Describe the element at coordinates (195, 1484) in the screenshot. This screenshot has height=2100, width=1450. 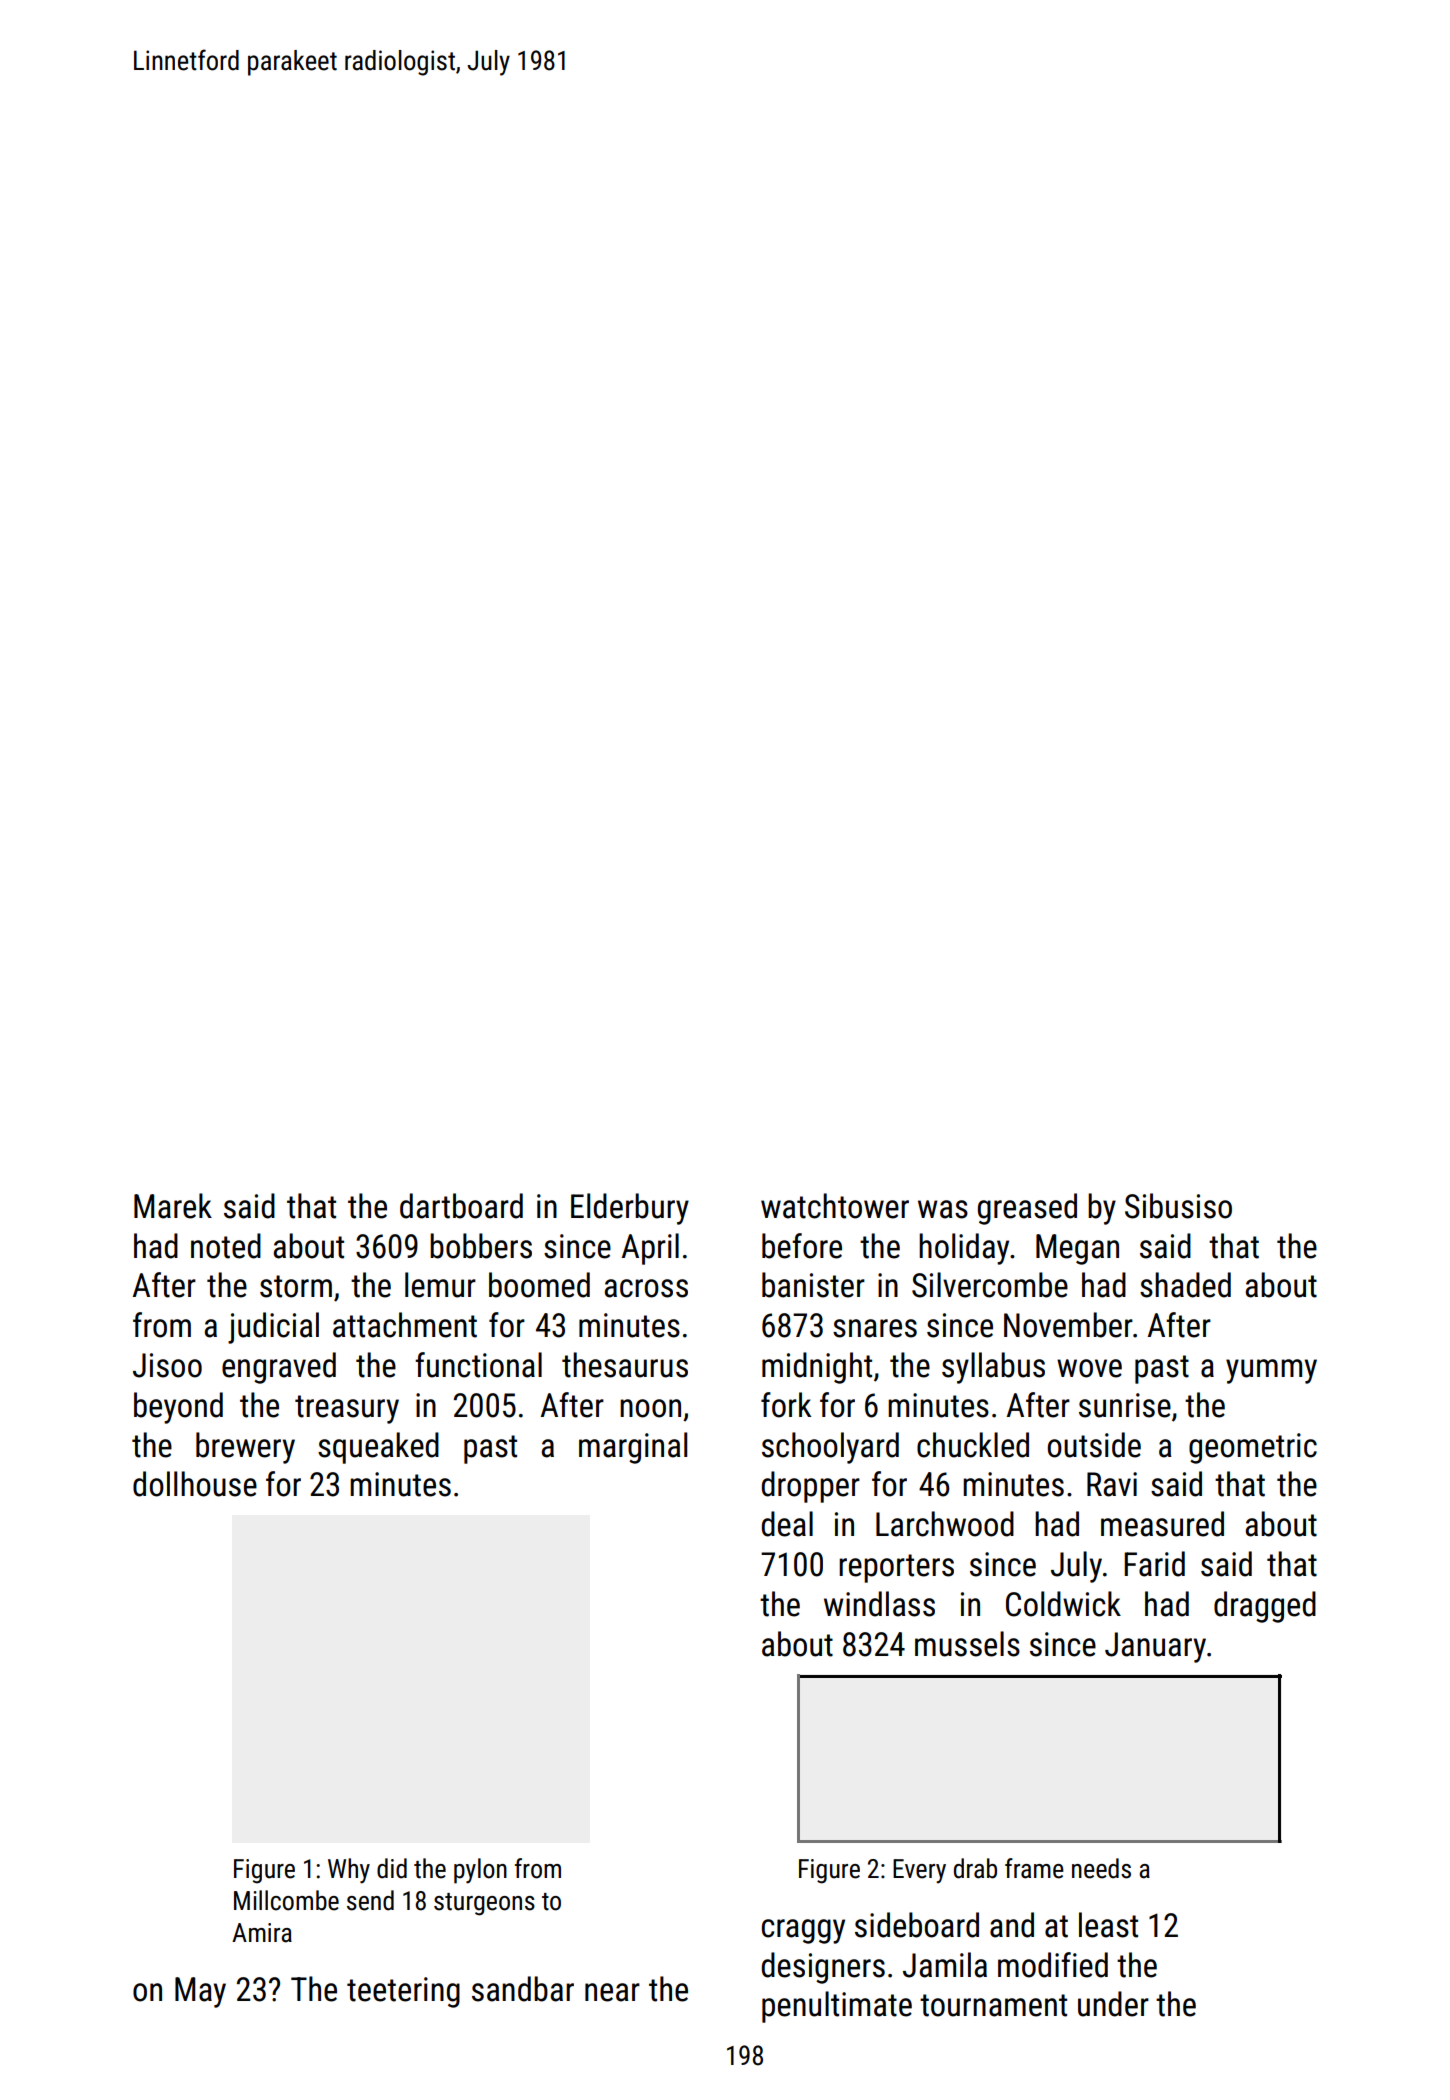
I see `dollhouse` at that location.
